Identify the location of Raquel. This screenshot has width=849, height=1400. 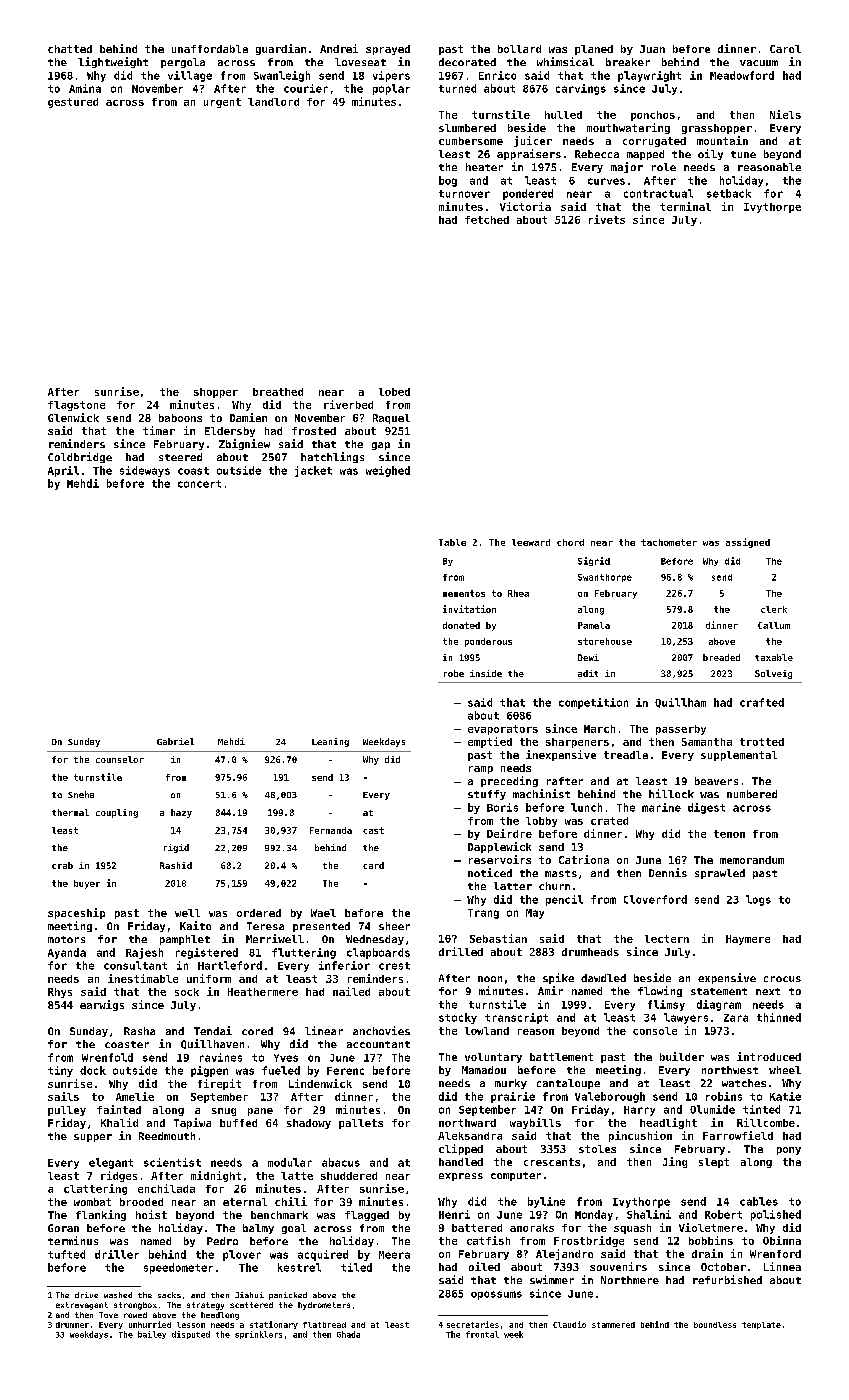
(391, 419).
